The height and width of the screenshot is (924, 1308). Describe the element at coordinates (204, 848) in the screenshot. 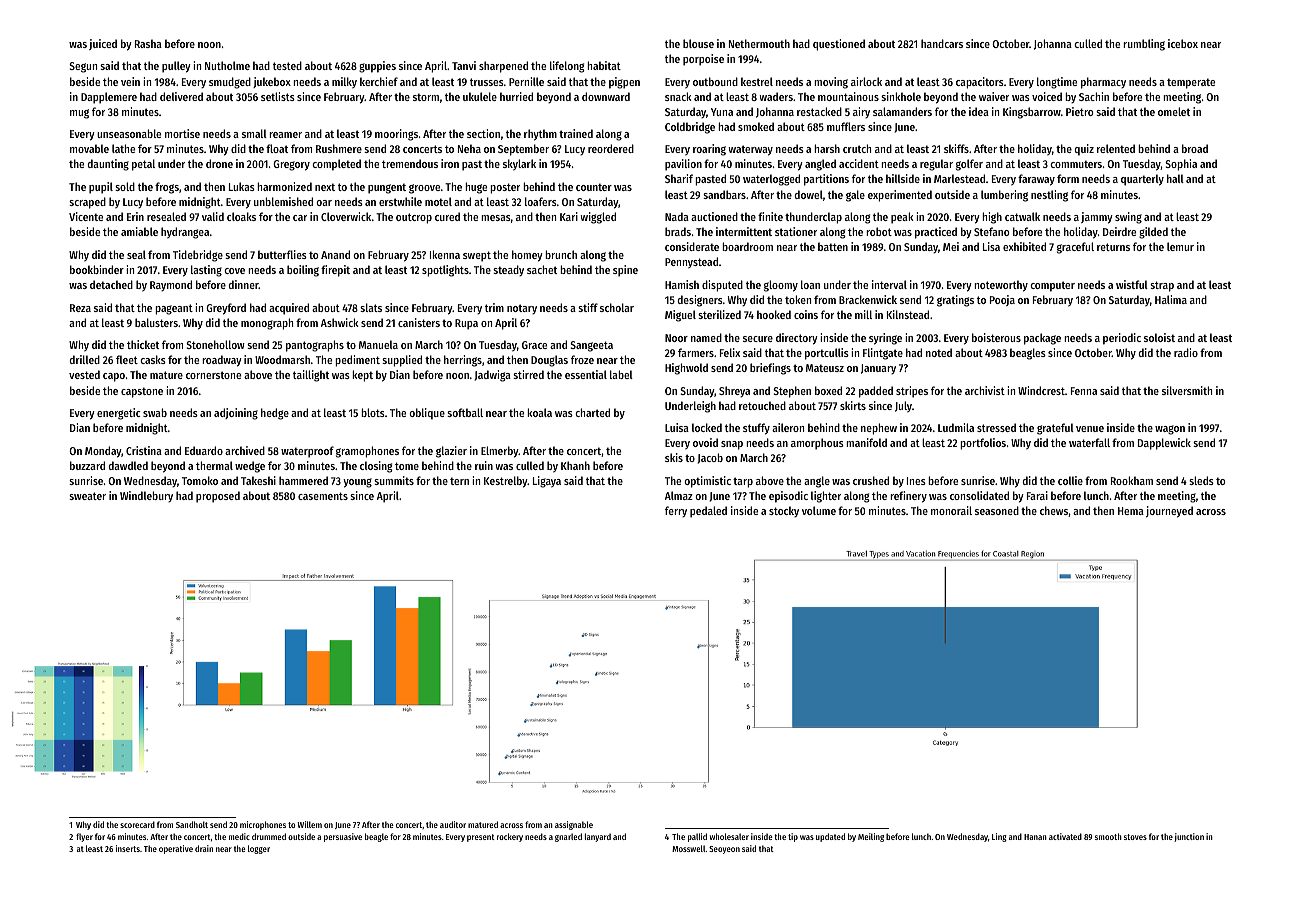

I see `drain` at that location.
